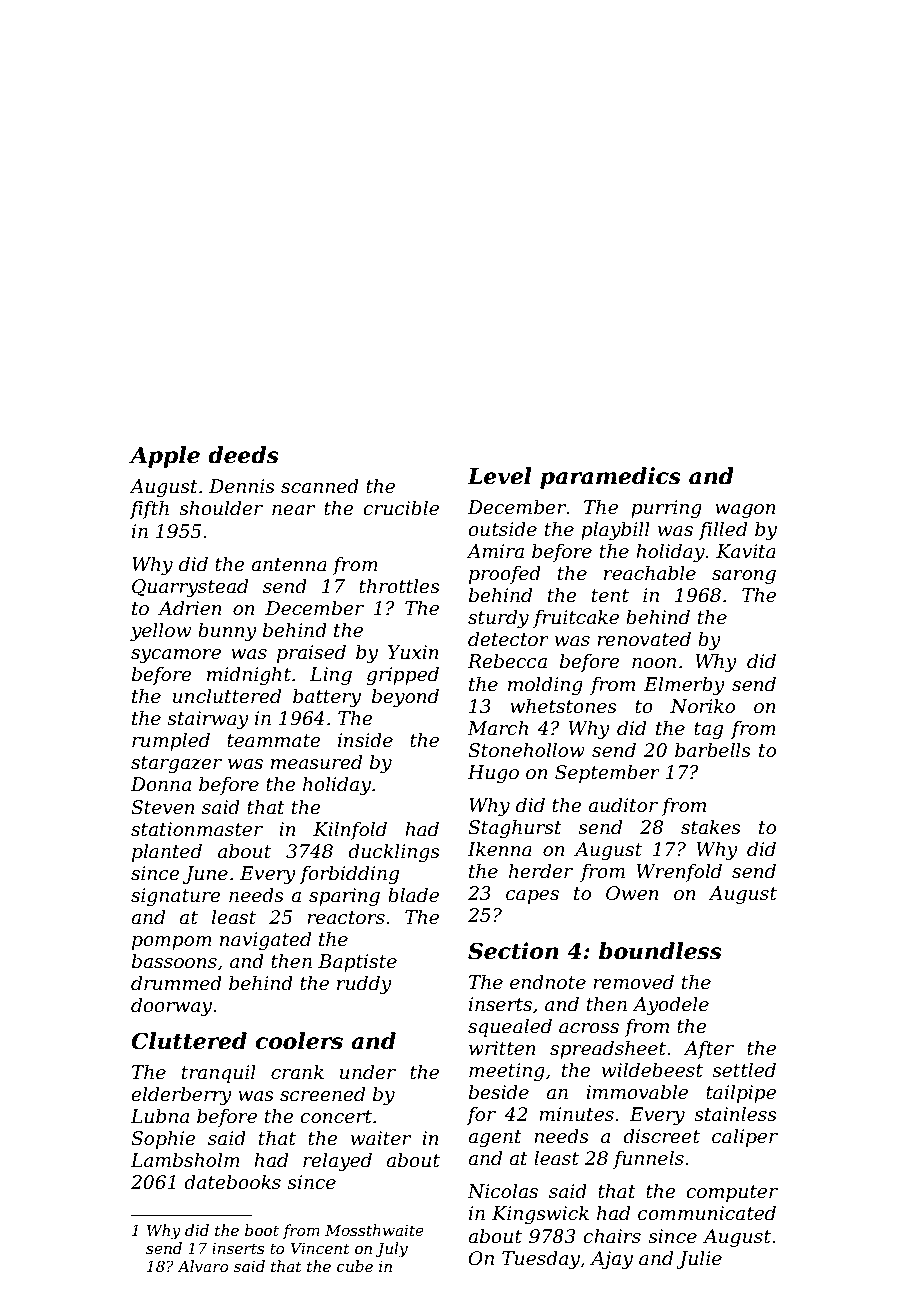  Describe the element at coordinates (190, 587) in the page. I see `Quarrystead` at that location.
